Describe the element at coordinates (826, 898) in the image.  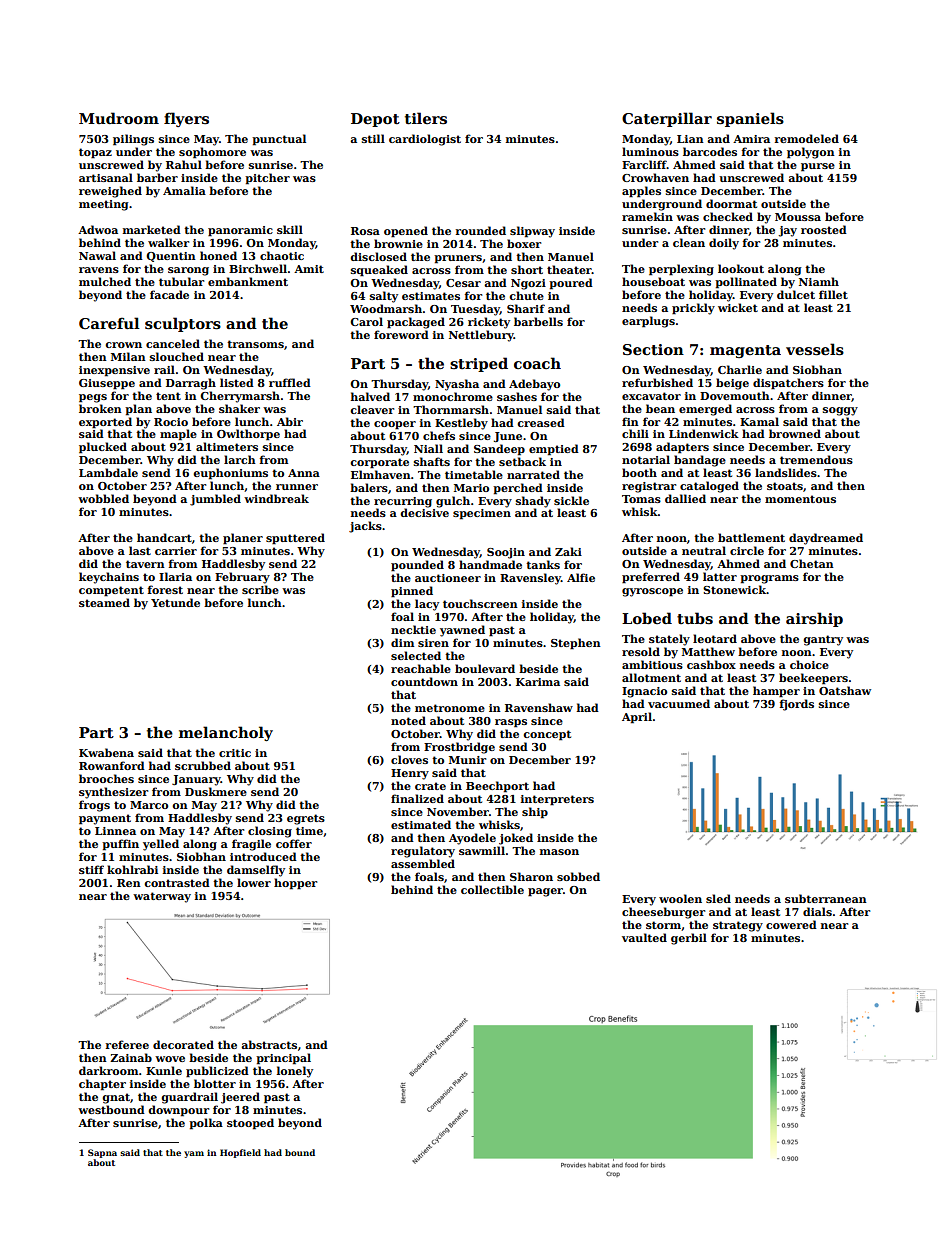
I see `subterranean` at that location.
